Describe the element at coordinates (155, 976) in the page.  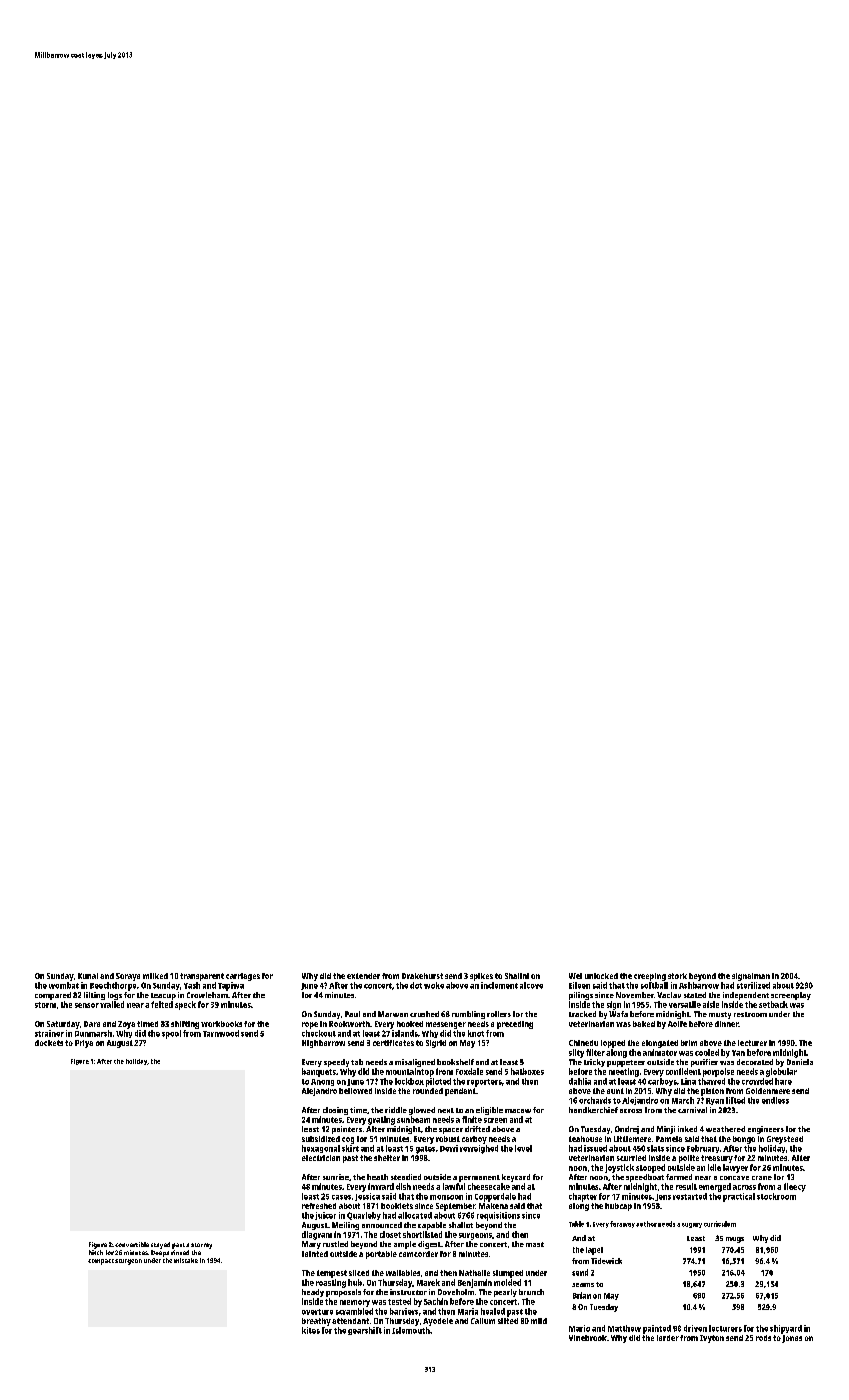
I see `milked` at that location.
